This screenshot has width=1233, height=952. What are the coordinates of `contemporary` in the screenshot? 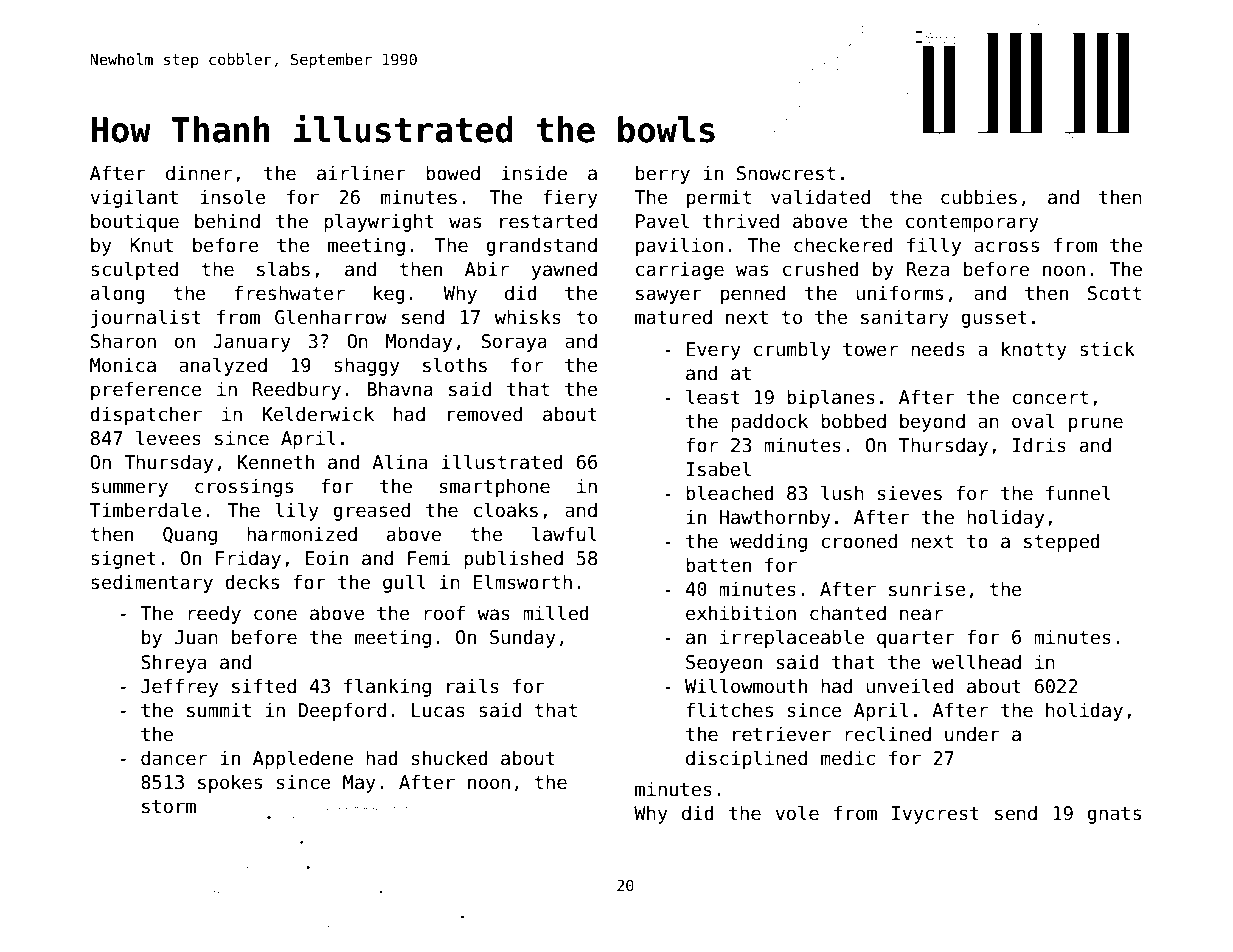 It's located at (972, 223).
